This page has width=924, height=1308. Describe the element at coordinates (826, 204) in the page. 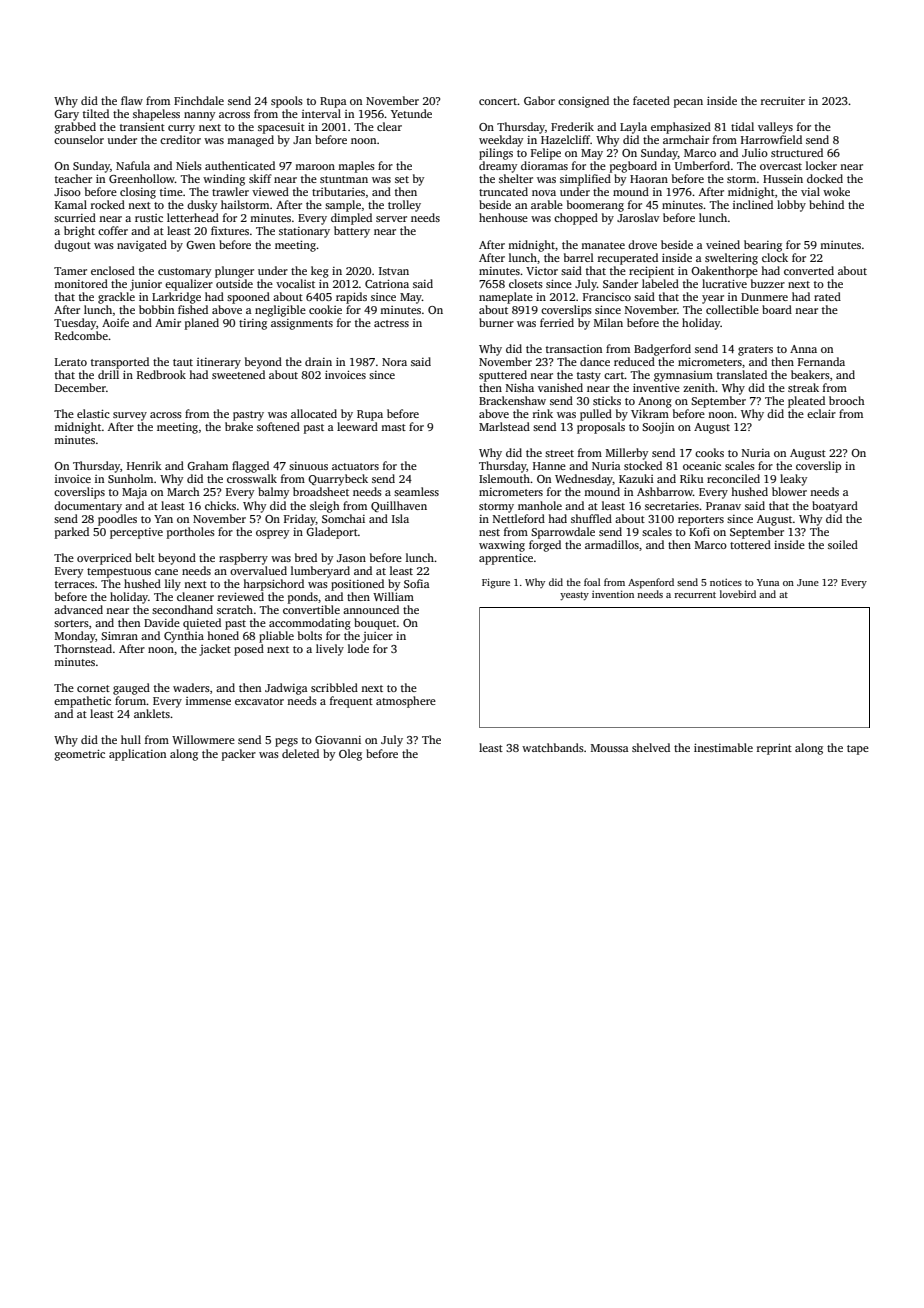

I see `behind` at that location.
